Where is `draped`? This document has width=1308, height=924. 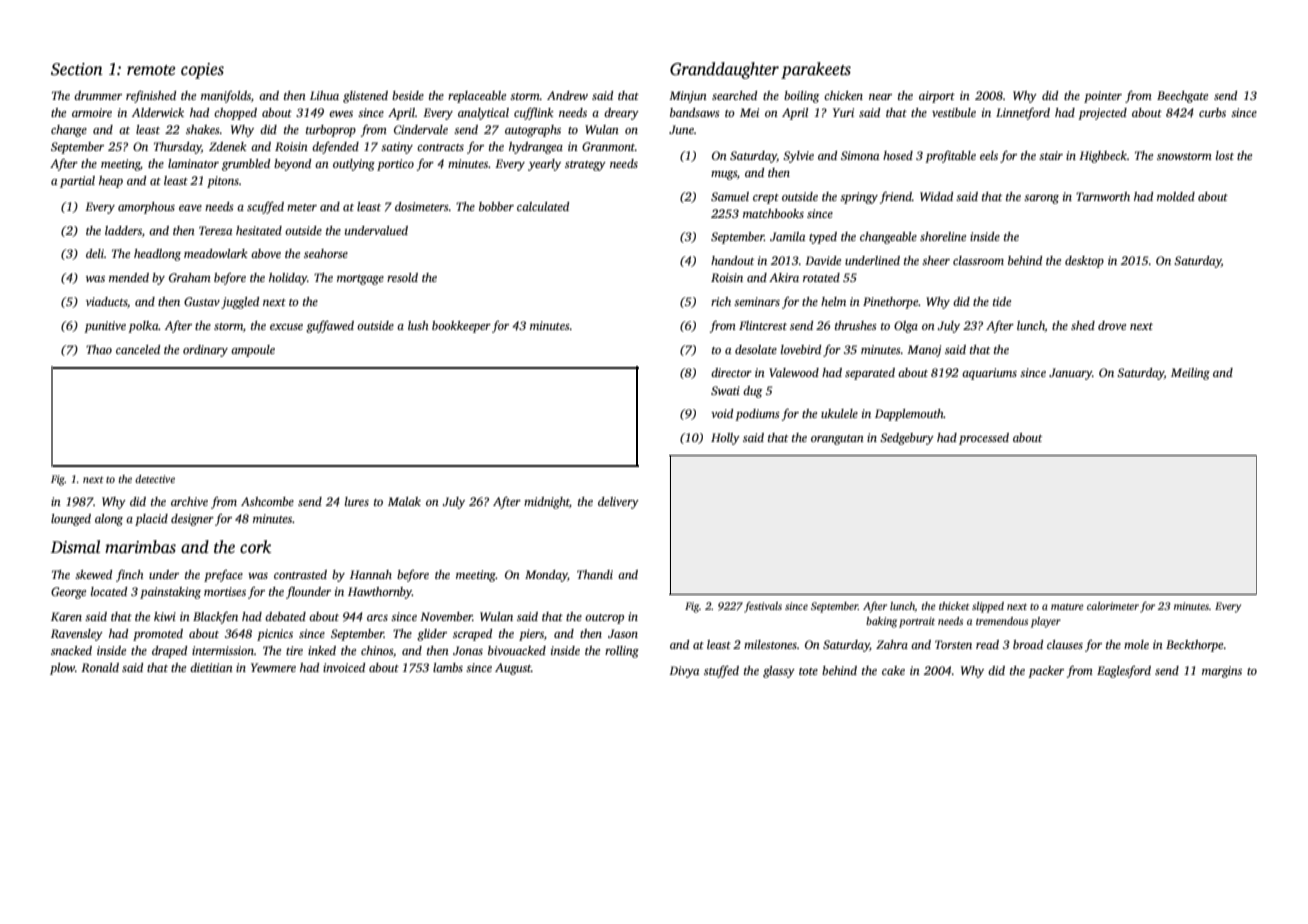 draped is located at coordinates (169, 652).
